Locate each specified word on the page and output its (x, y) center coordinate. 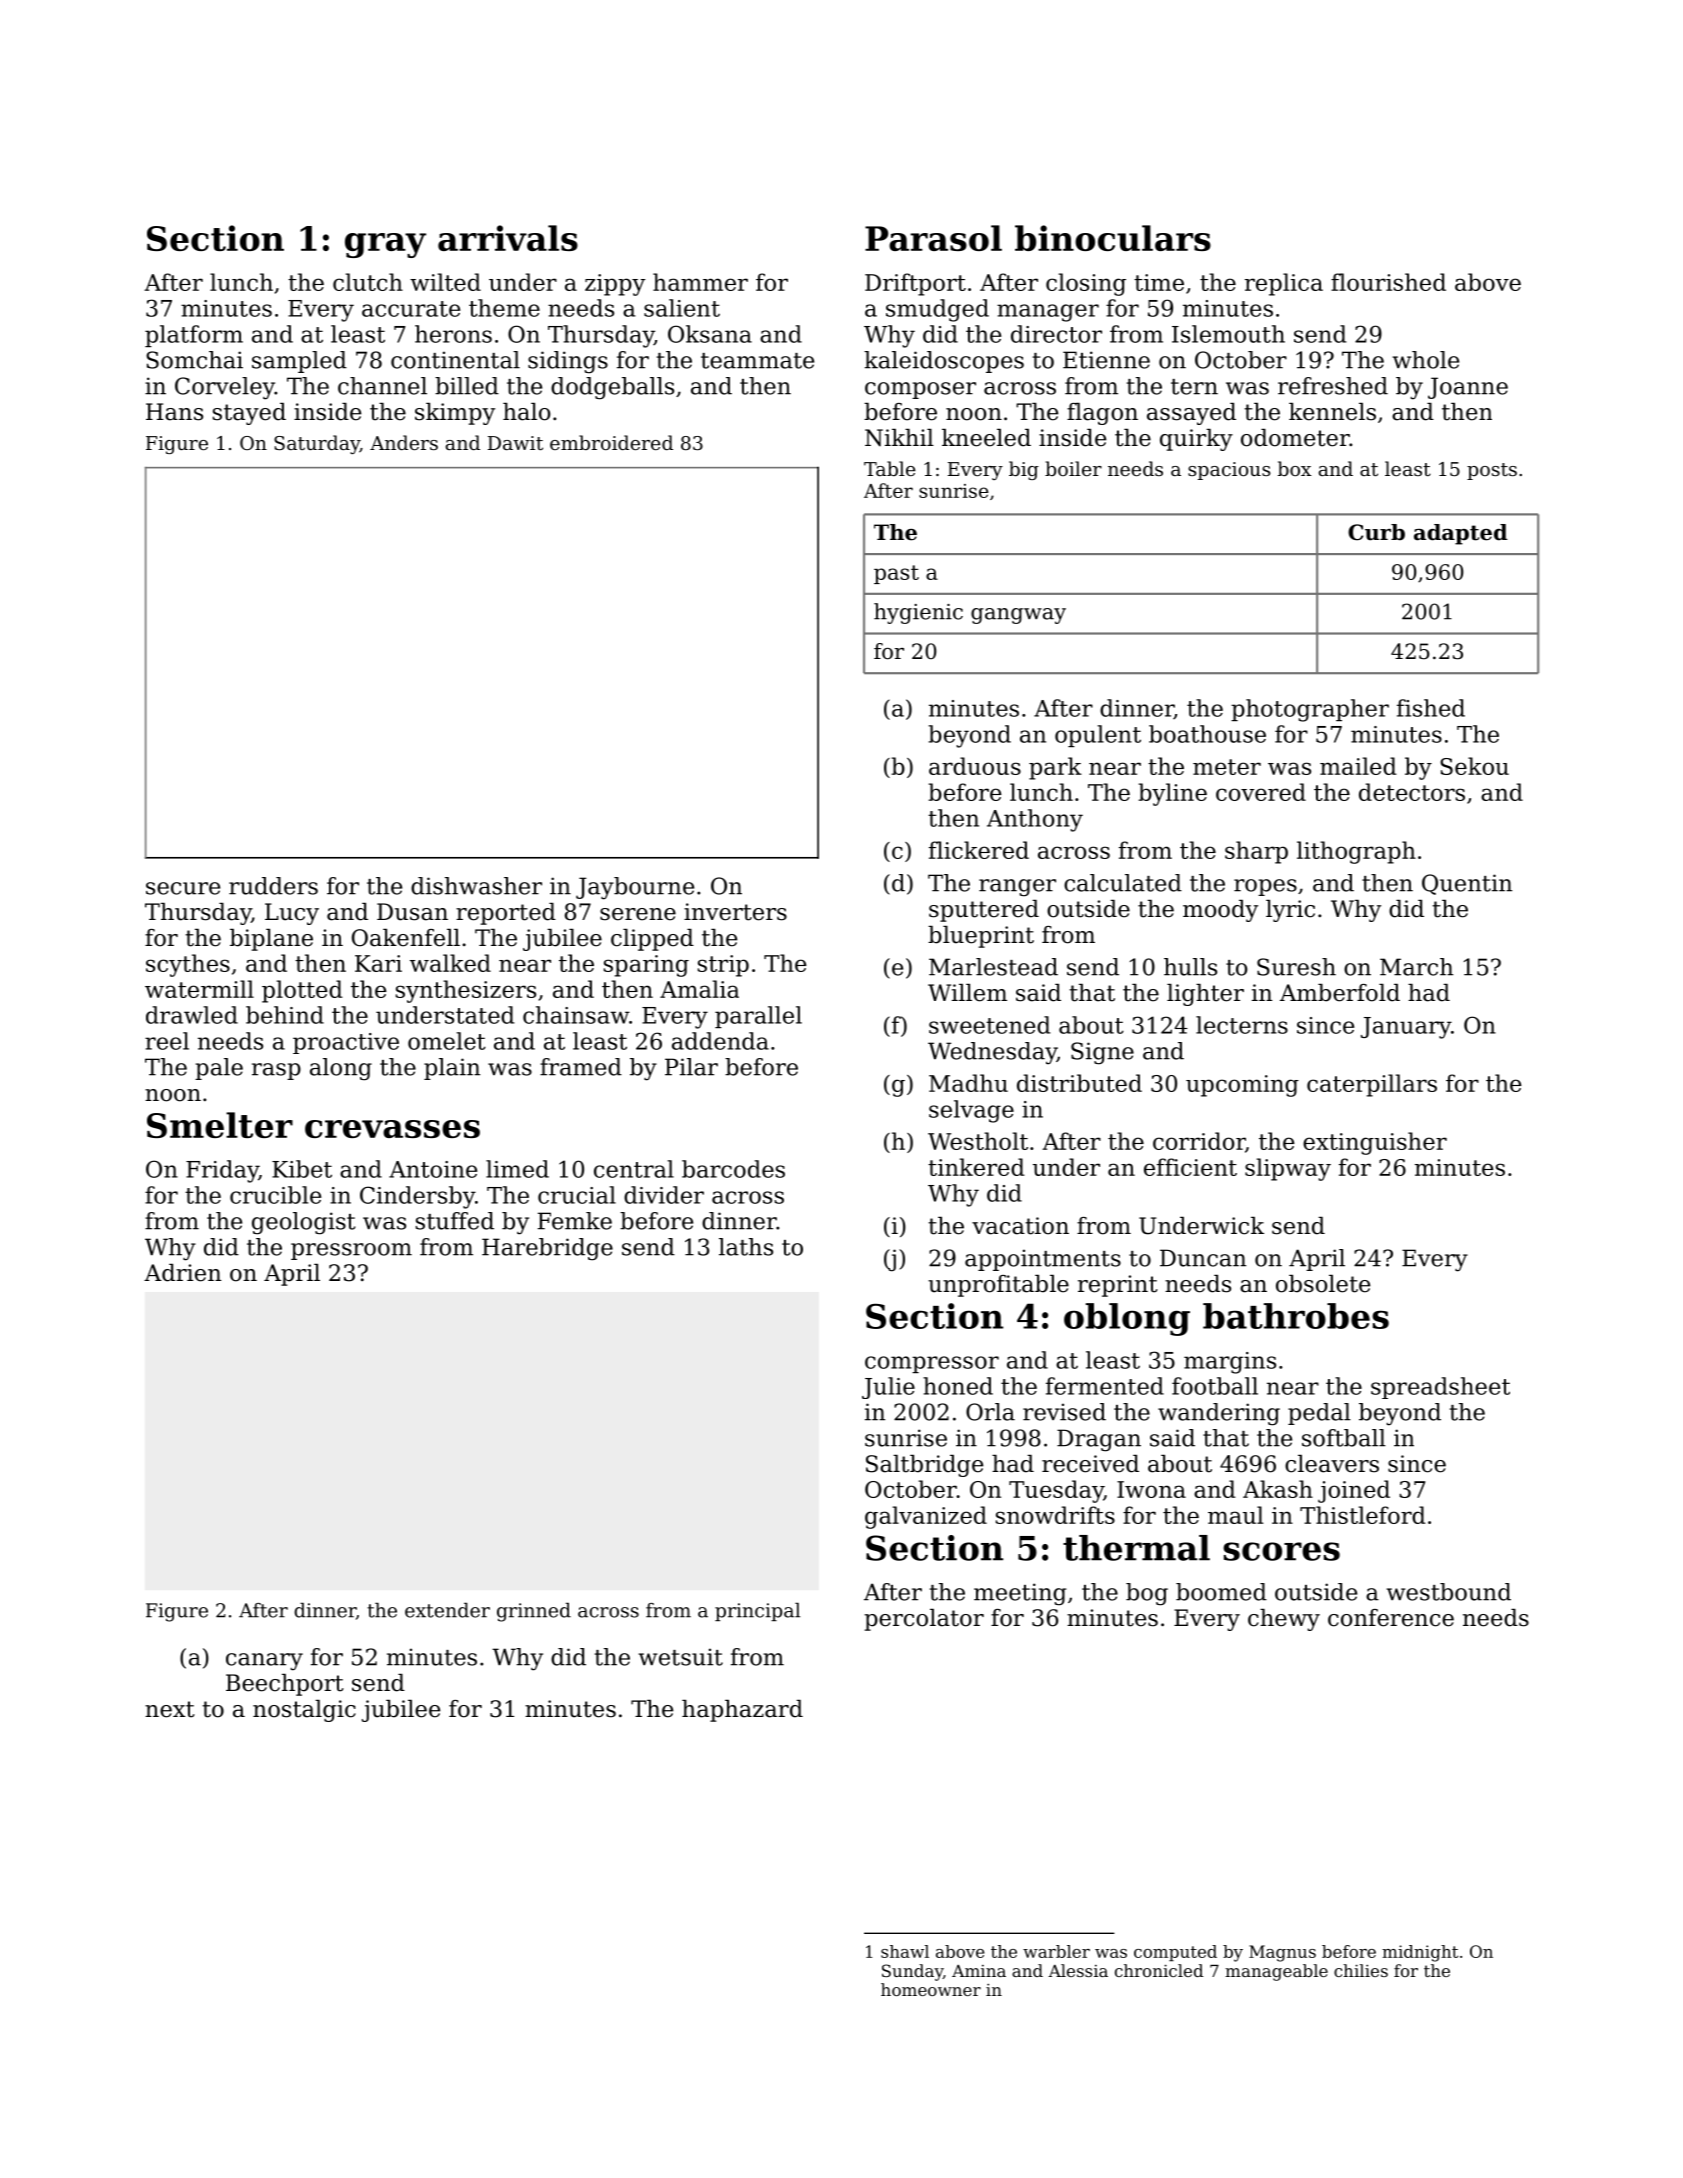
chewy (1284, 1620)
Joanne (1468, 388)
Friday (222, 1171)
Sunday (912, 1972)
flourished (1388, 282)
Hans (174, 412)
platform (194, 336)
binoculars (1113, 238)
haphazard (742, 1711)
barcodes (733, 1169)
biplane (271, 940)
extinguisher (1375, 1143)
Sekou (1474, 766)
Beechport (285, 1685)
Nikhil (899, 438)
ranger (1017, 888)
